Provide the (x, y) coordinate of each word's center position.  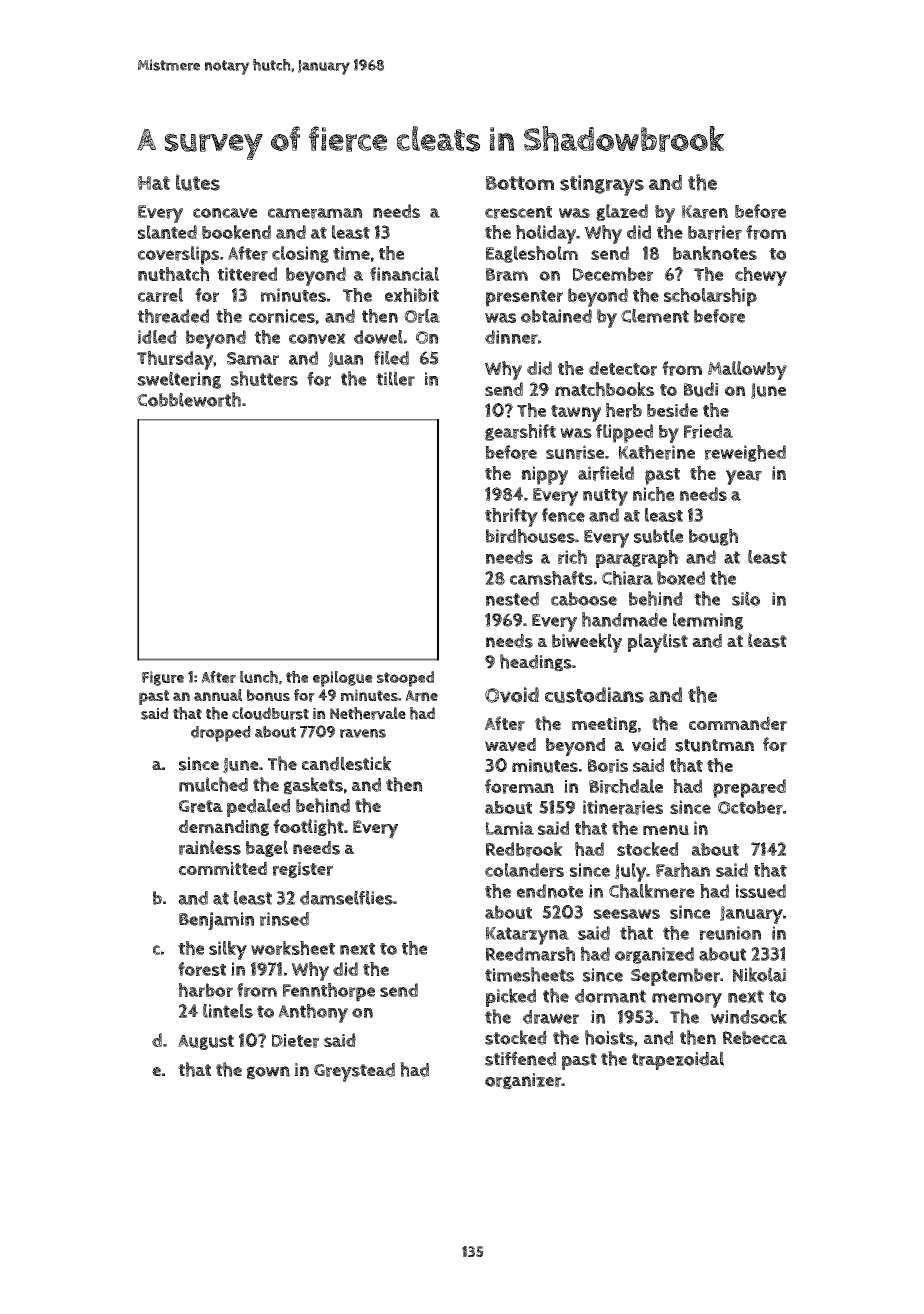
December (613, 274)
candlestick (347, 763)
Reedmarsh (530, 954)
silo (746, 598)
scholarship (710, 297)
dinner (511, 337)
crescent (518, 212)
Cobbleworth (189, 399)
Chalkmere (652, 891)
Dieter (295, 1041)
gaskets (313, 786)
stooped (405, 679)
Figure (163, 678)
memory (687, 1000)
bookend (236, 232)
